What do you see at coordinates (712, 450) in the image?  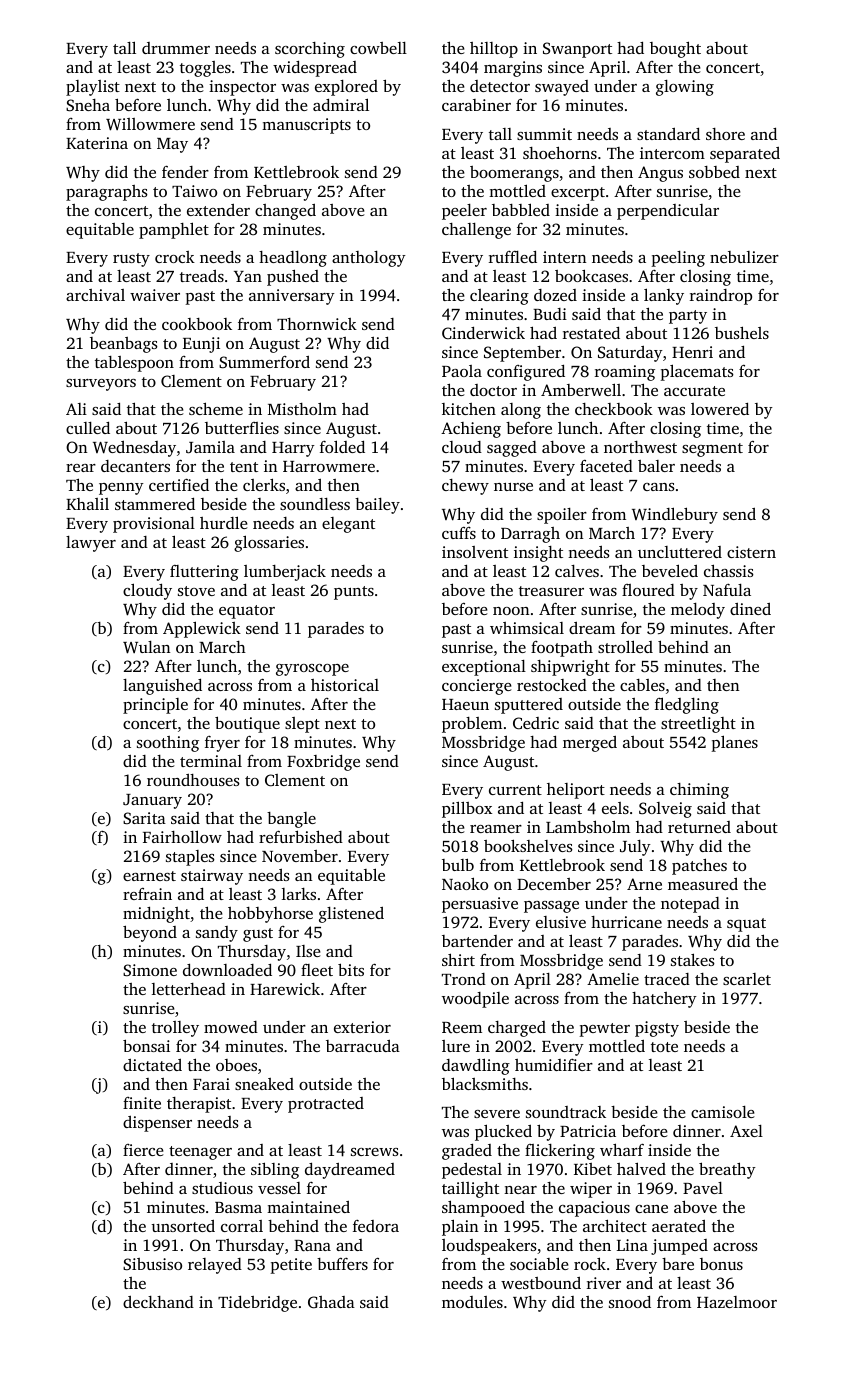 I see `segment` at bounding box center [712, 450].
